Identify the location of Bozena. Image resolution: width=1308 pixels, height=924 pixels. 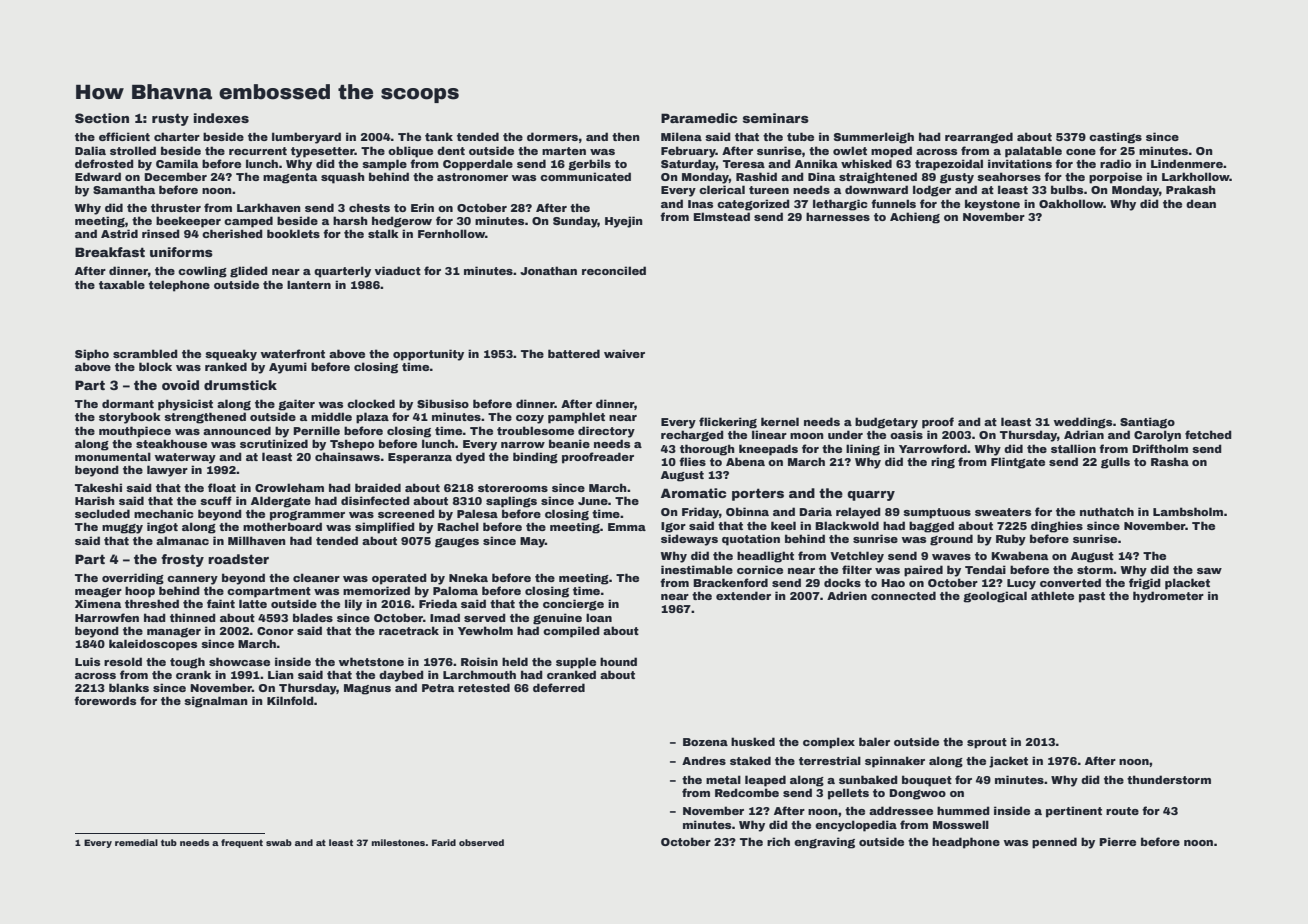
(705, 742).
